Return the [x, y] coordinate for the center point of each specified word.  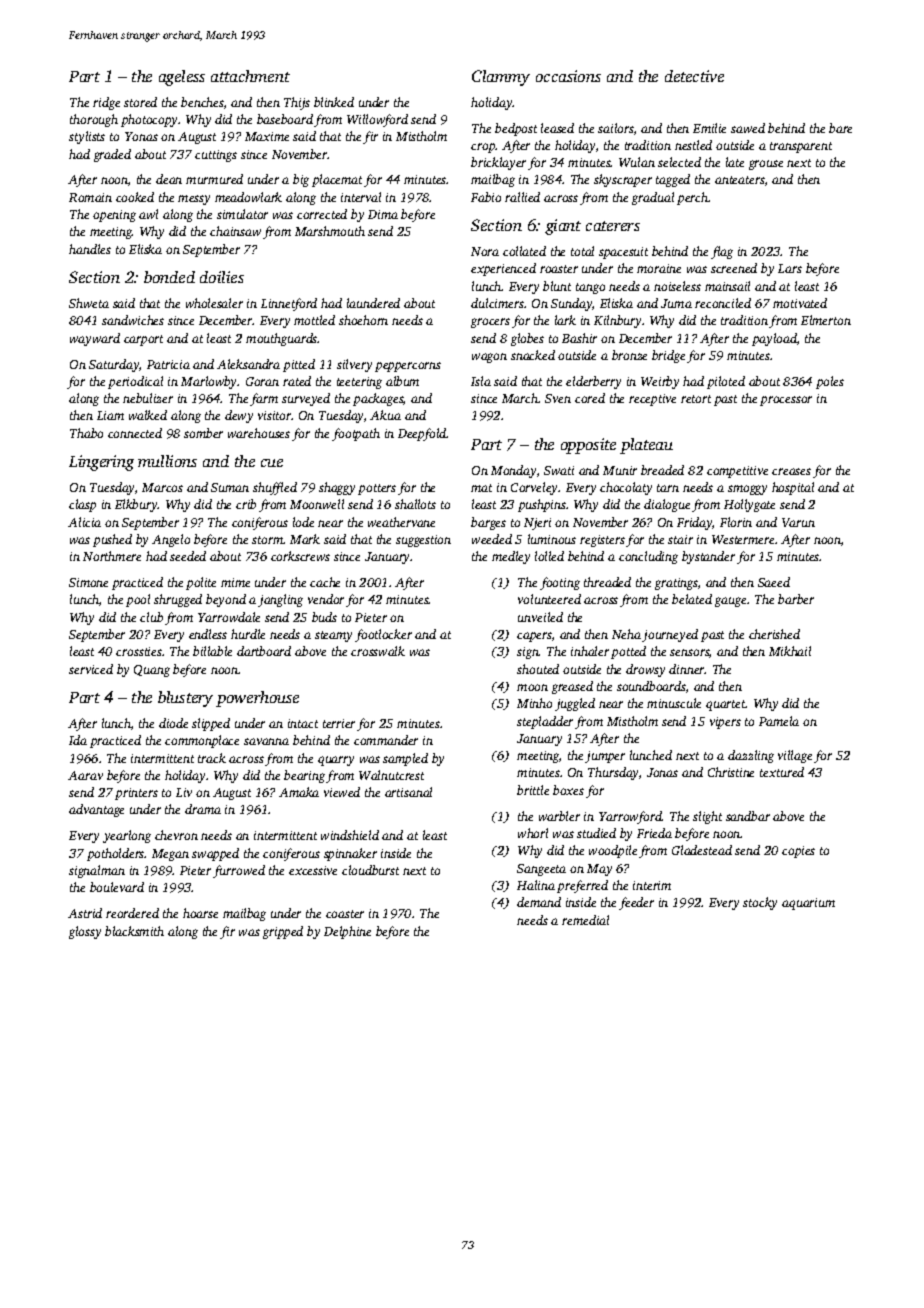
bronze [629, 355]
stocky [760, 903]
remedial [585, 920]
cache [325, 582]
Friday [695, 523]
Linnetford [289, 304]
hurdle [248, 634]
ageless [182, 78]
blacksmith [134, 931]
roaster [559, 269]
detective [694, 76]
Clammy [501, 78]
